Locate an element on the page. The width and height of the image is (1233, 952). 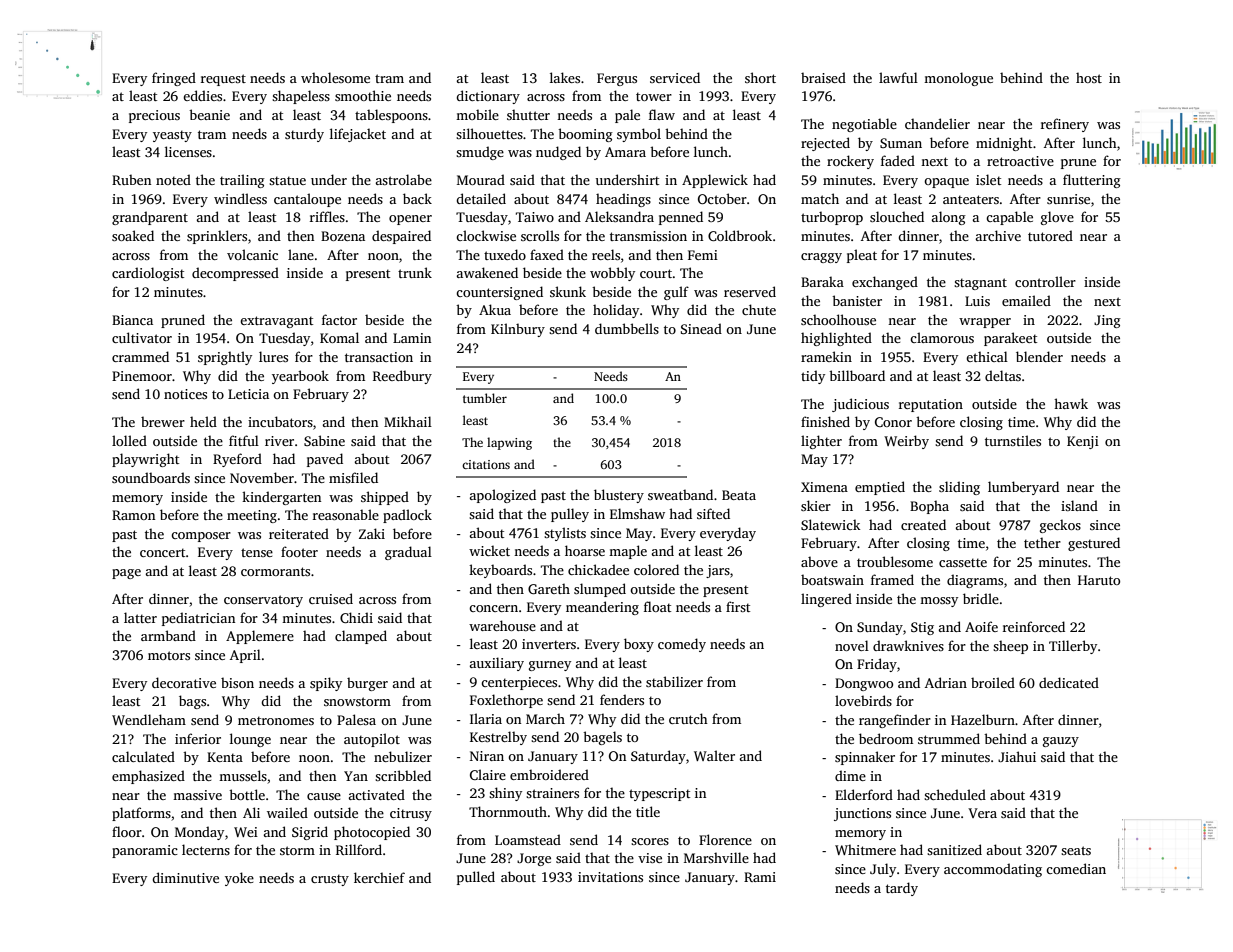
Foxlethorpe is located at coordinates (506, 701).
